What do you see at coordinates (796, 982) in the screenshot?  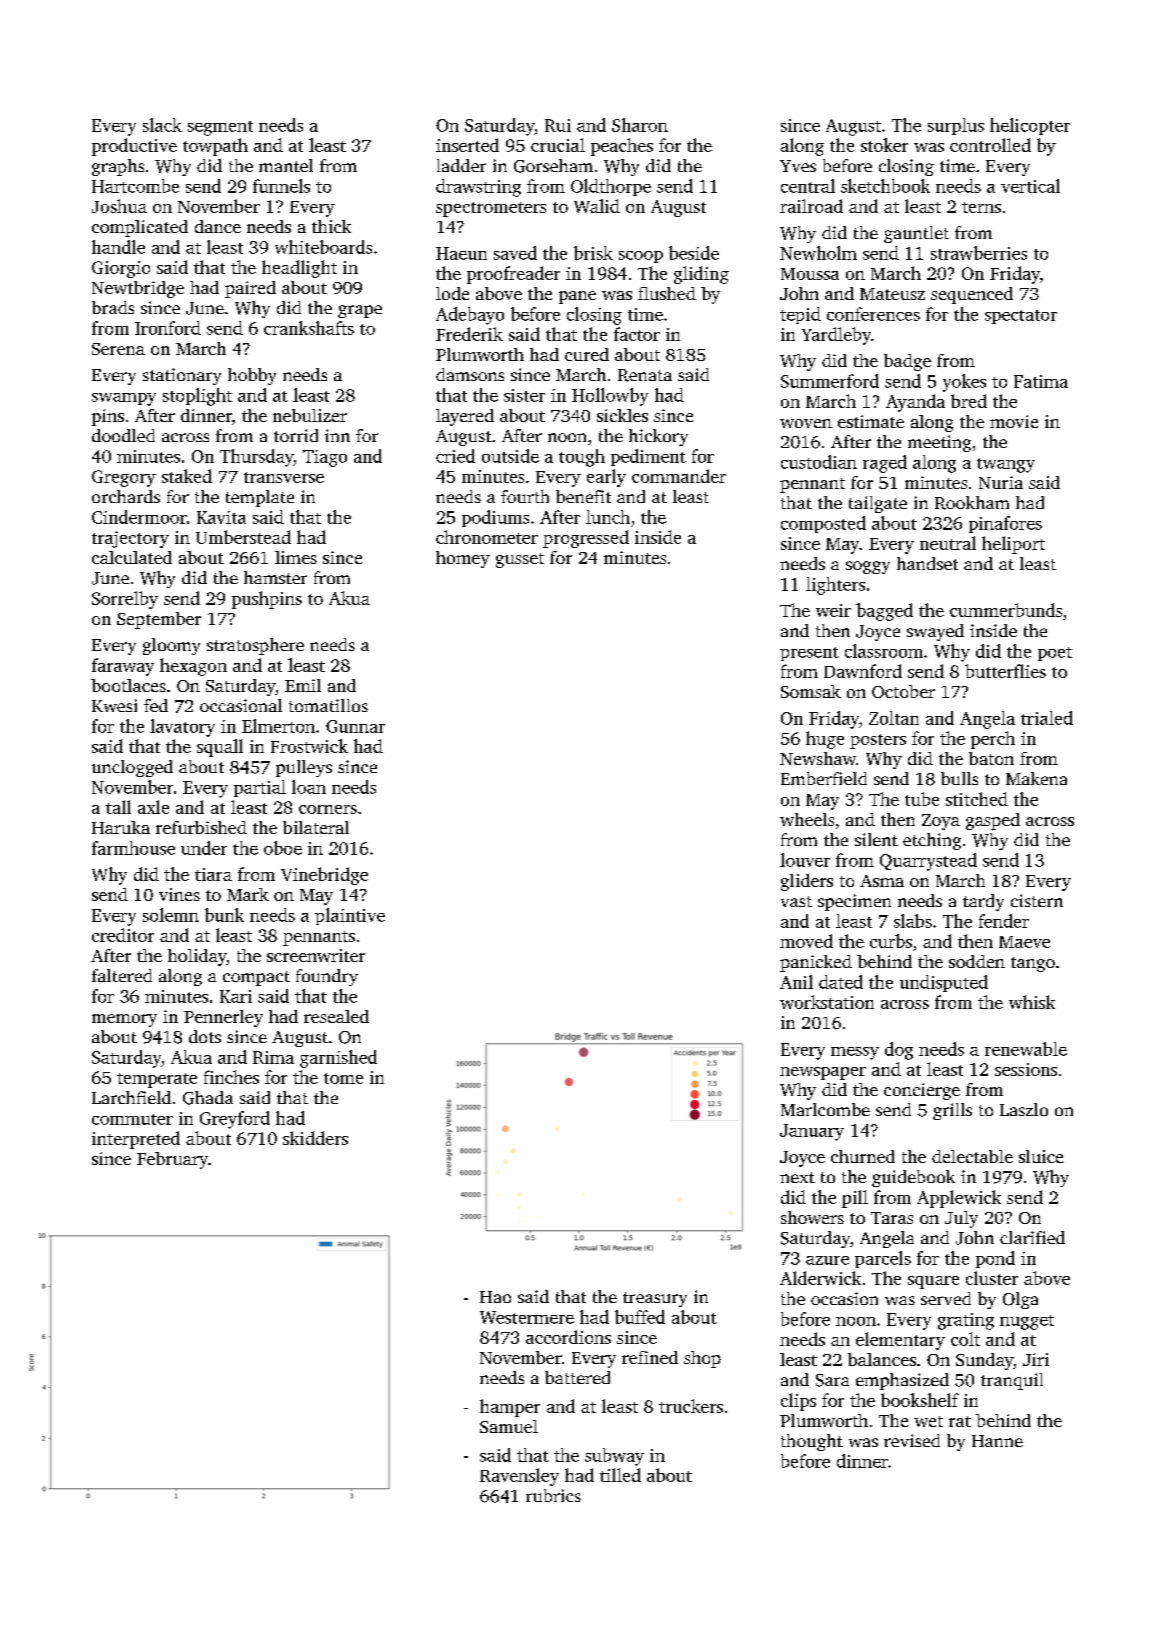 I see `Anil` at bounding box center [796, 982].
